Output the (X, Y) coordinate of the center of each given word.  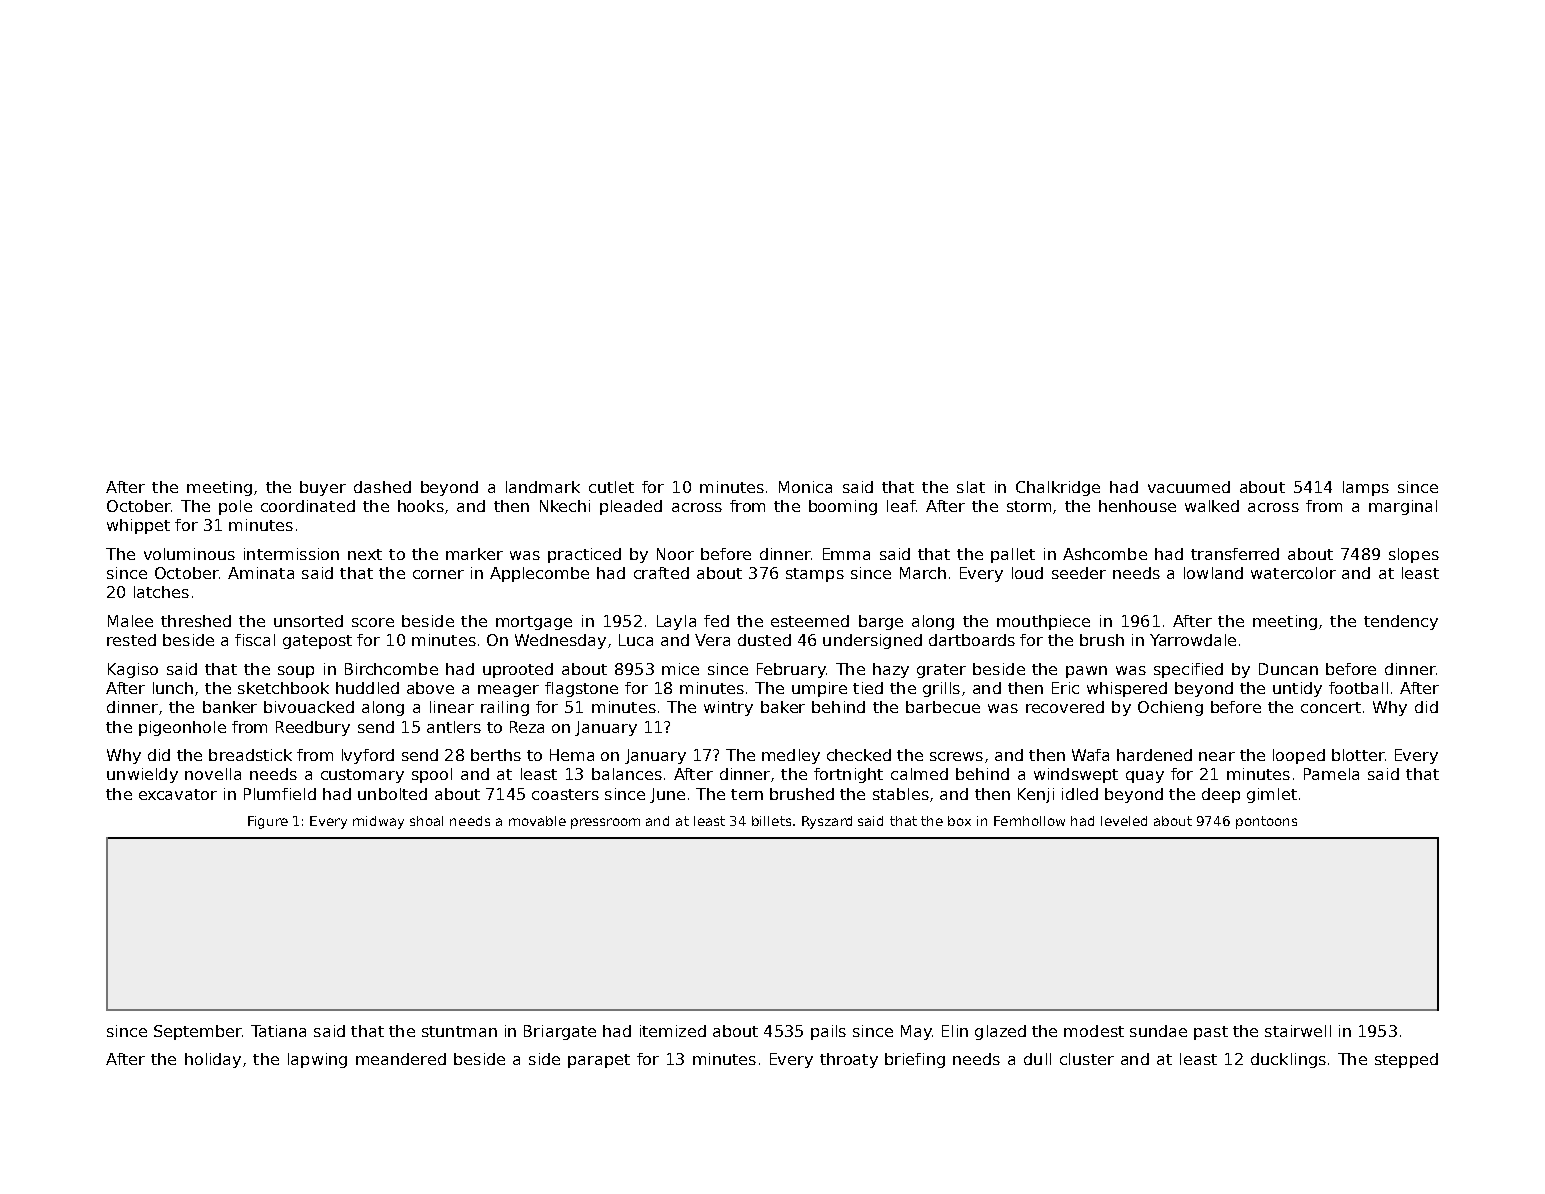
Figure (268, 822)
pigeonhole (182, 728)
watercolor (1293, 573)
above (430, 688)
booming (843, 507)
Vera (712, 640)
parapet (599, 1061)
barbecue (943, 707)
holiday (213, 1060)
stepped (1406, 1060)
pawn (1086, 672)
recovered (1065, 707)
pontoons (1266, 822)
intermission (291, 554)
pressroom (605, 823)
